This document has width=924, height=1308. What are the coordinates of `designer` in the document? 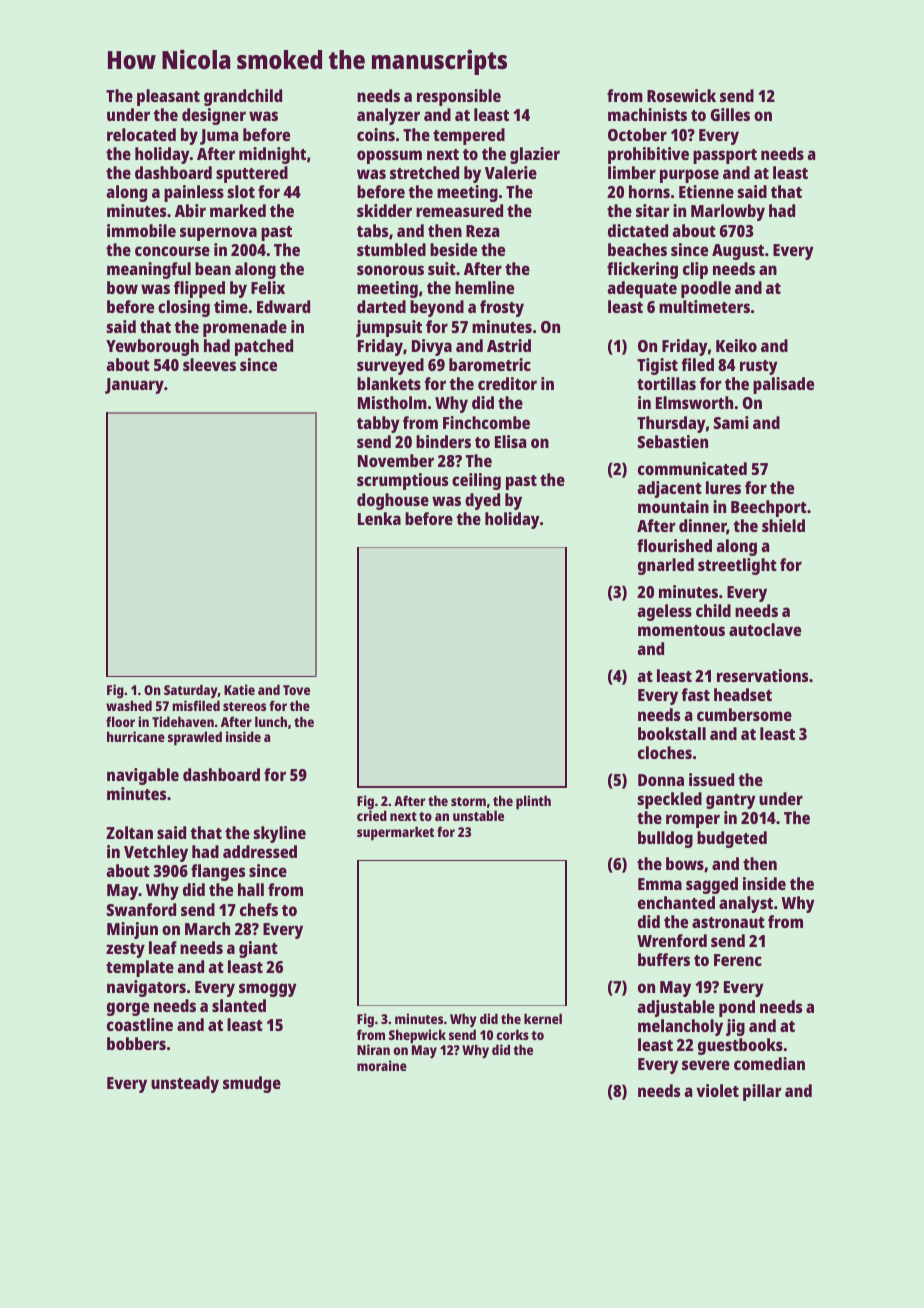 It's located at (214, 116).
